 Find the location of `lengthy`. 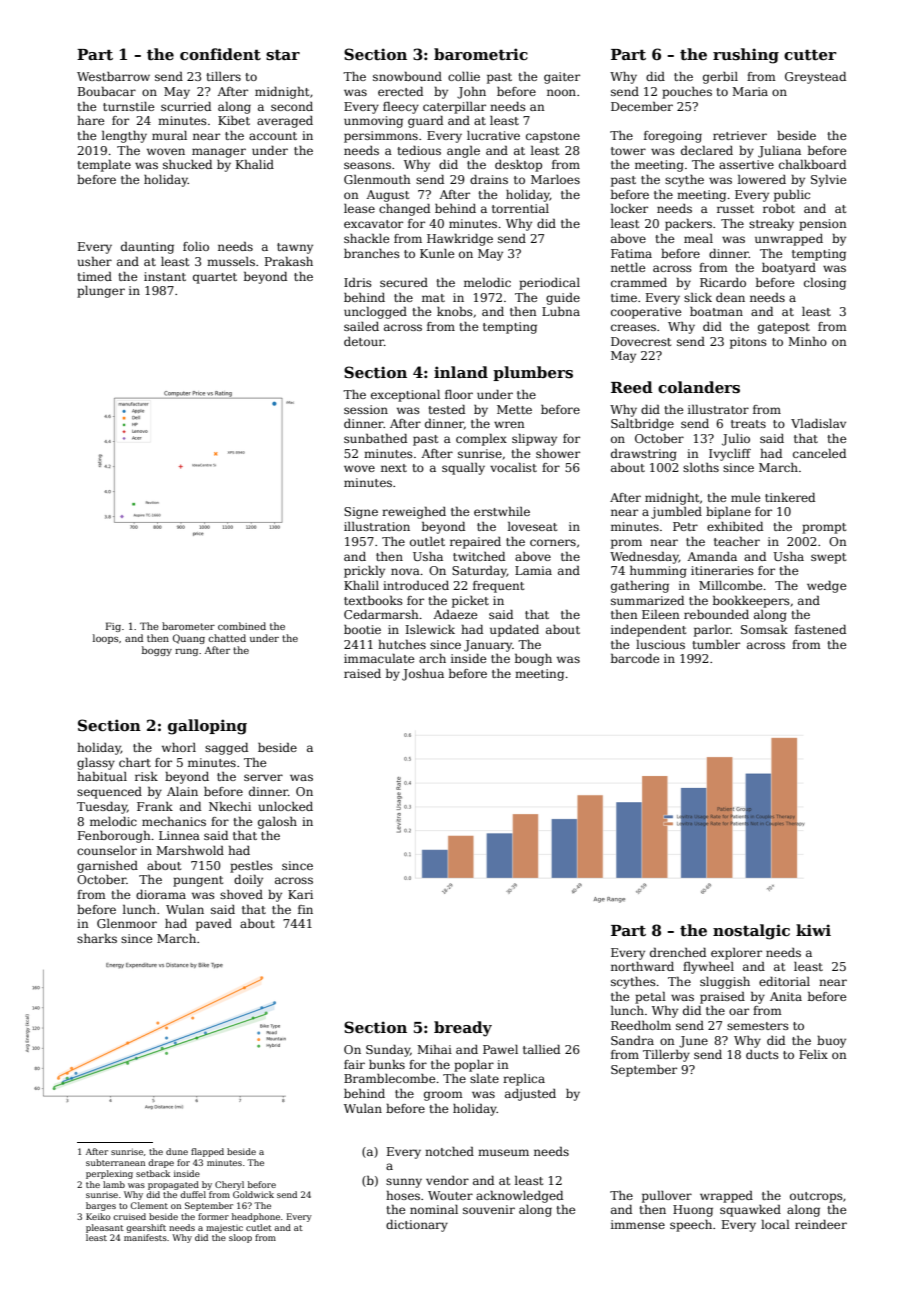

lengthy is located at coordinates (124, 137).
